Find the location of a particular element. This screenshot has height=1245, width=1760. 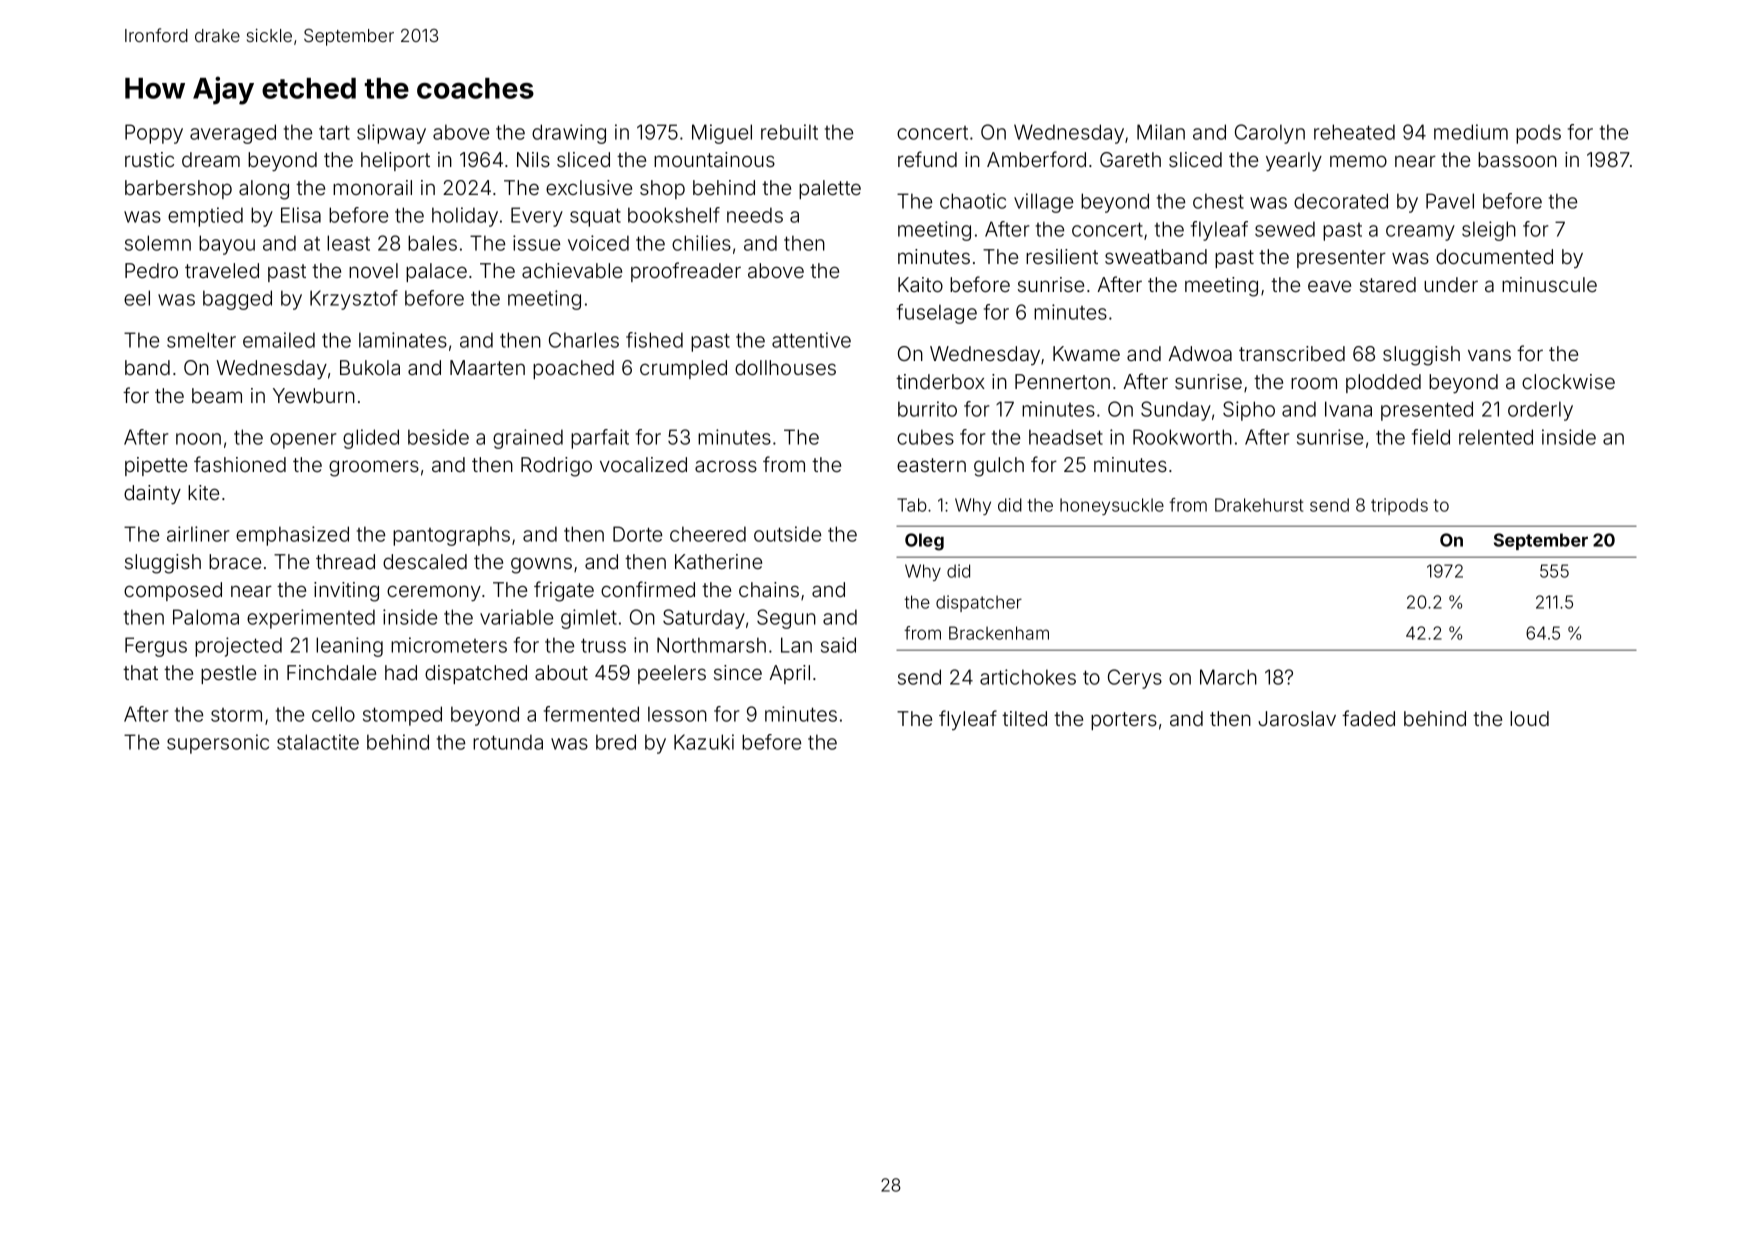

said is located at coordinates (838, 645).
